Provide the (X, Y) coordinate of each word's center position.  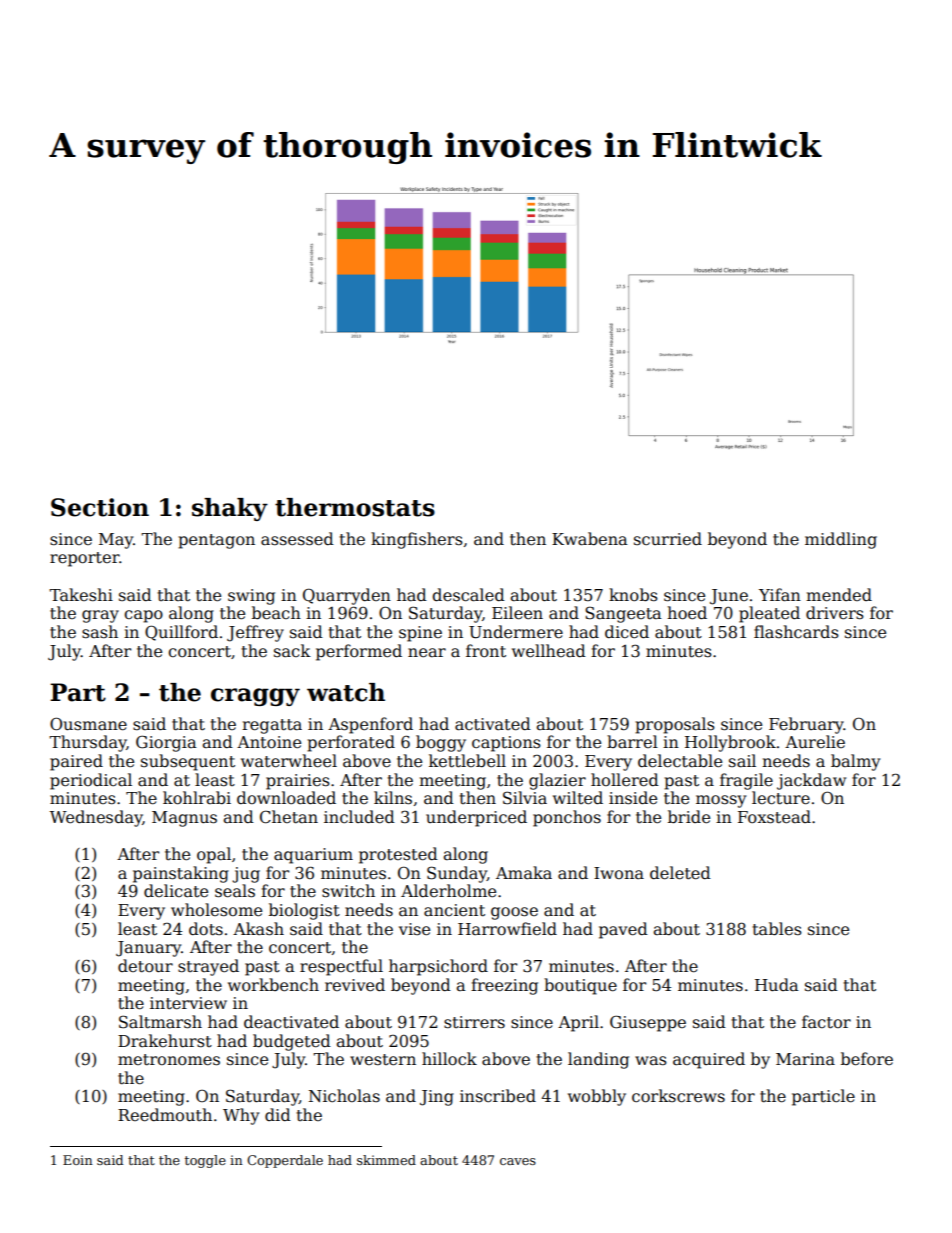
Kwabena (590, 539)
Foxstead (774, 817)
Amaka (524, 873)
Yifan (780, 595)
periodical (91, 781)
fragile (746, 781)
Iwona (619, 873)
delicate (176, 891)
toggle (205, 1161)
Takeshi (81, 594)
